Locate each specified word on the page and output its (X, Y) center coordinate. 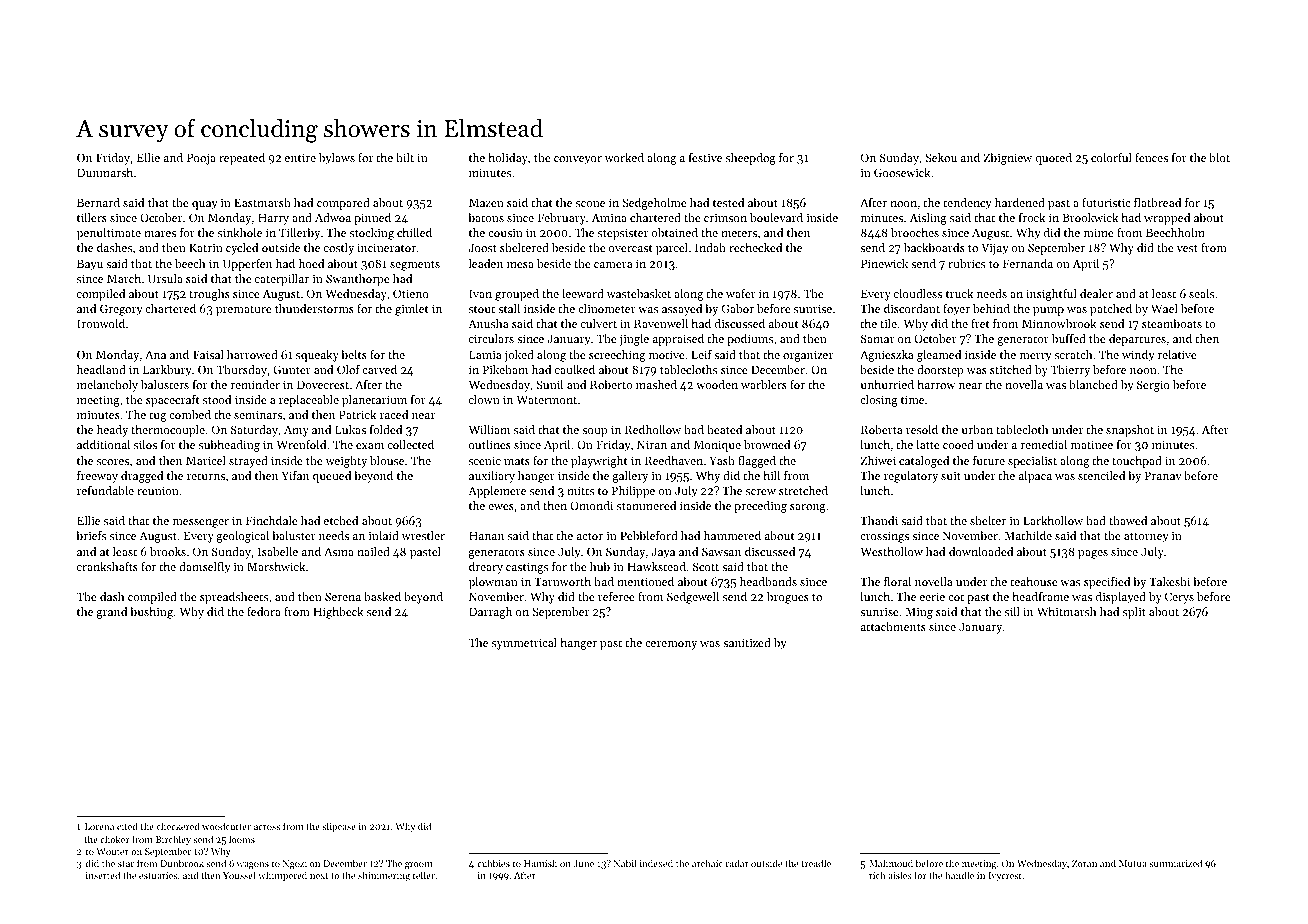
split (1134, 613)
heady (112, 431)
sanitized (747, 642)
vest (1187, 248)
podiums (750, 340)
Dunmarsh (105, 172)
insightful (1051, 295)
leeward (583, 293)
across (267, 827)
